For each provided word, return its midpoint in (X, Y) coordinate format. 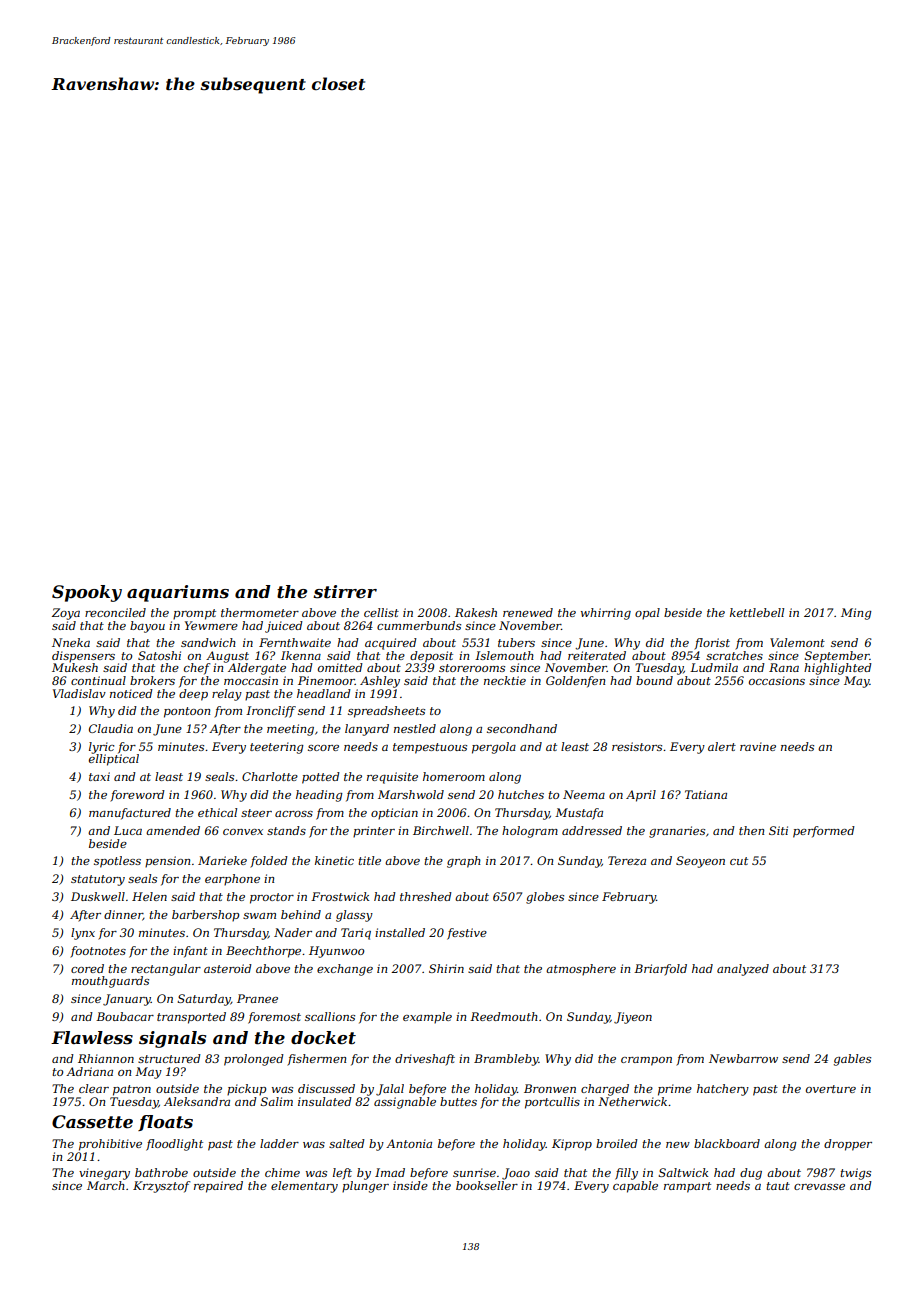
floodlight (174, 1145)
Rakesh (476, 612)
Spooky (87, 593)
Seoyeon (700, 862)
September (837, 657)
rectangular (166, 970)
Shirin (446, 968)
